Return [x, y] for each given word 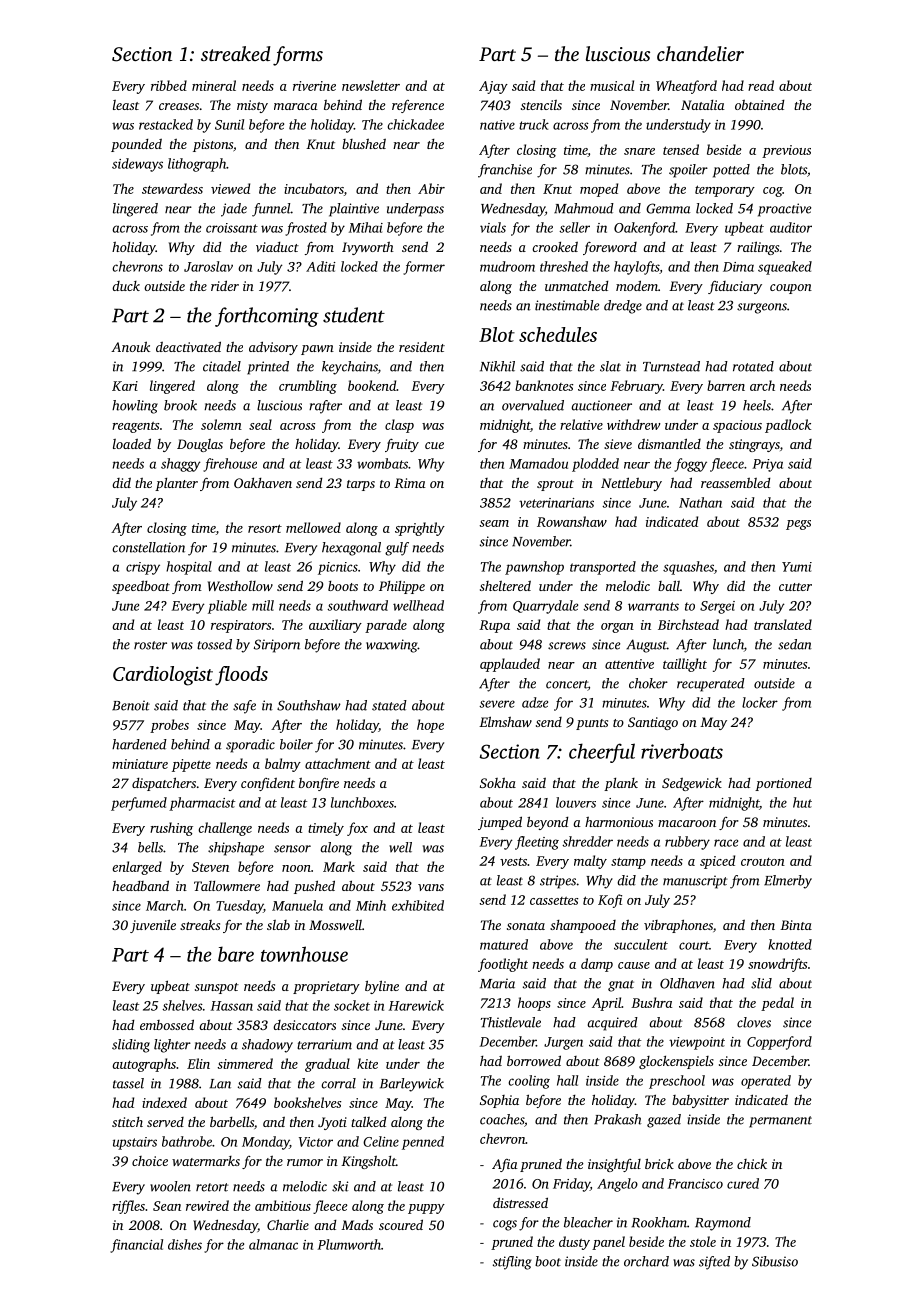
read [761, 85]
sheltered [505, 586]
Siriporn [277, 646]
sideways [137, 165]
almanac [273, 1244]
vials [493, 227]
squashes [688, 568]
